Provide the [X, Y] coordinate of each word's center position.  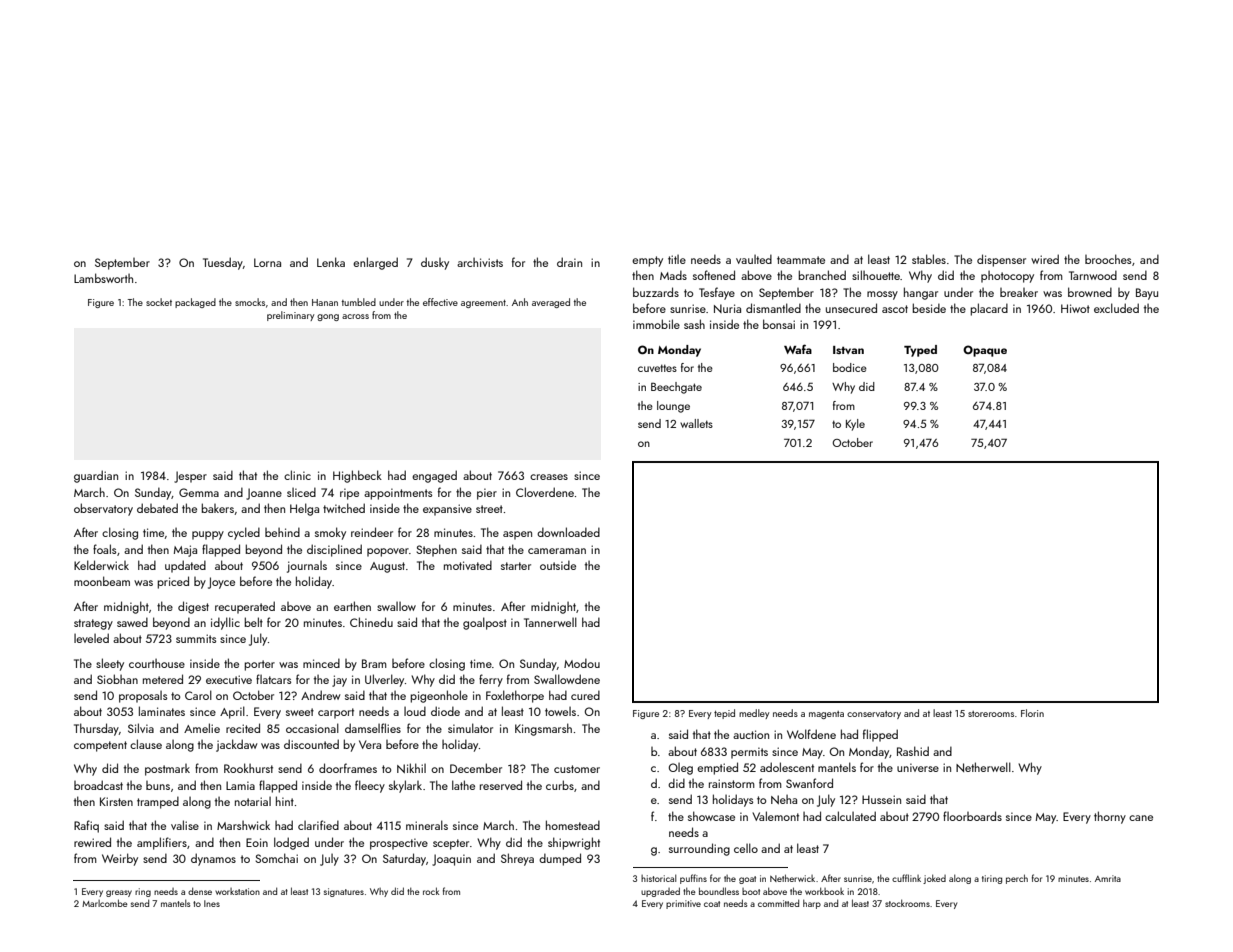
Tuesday [223, 263]
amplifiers [162, 843]
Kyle [855, 425]
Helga [304, 509]
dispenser [1001, 260]
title [677, 259]
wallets [696, 423]
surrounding [699, 849]
